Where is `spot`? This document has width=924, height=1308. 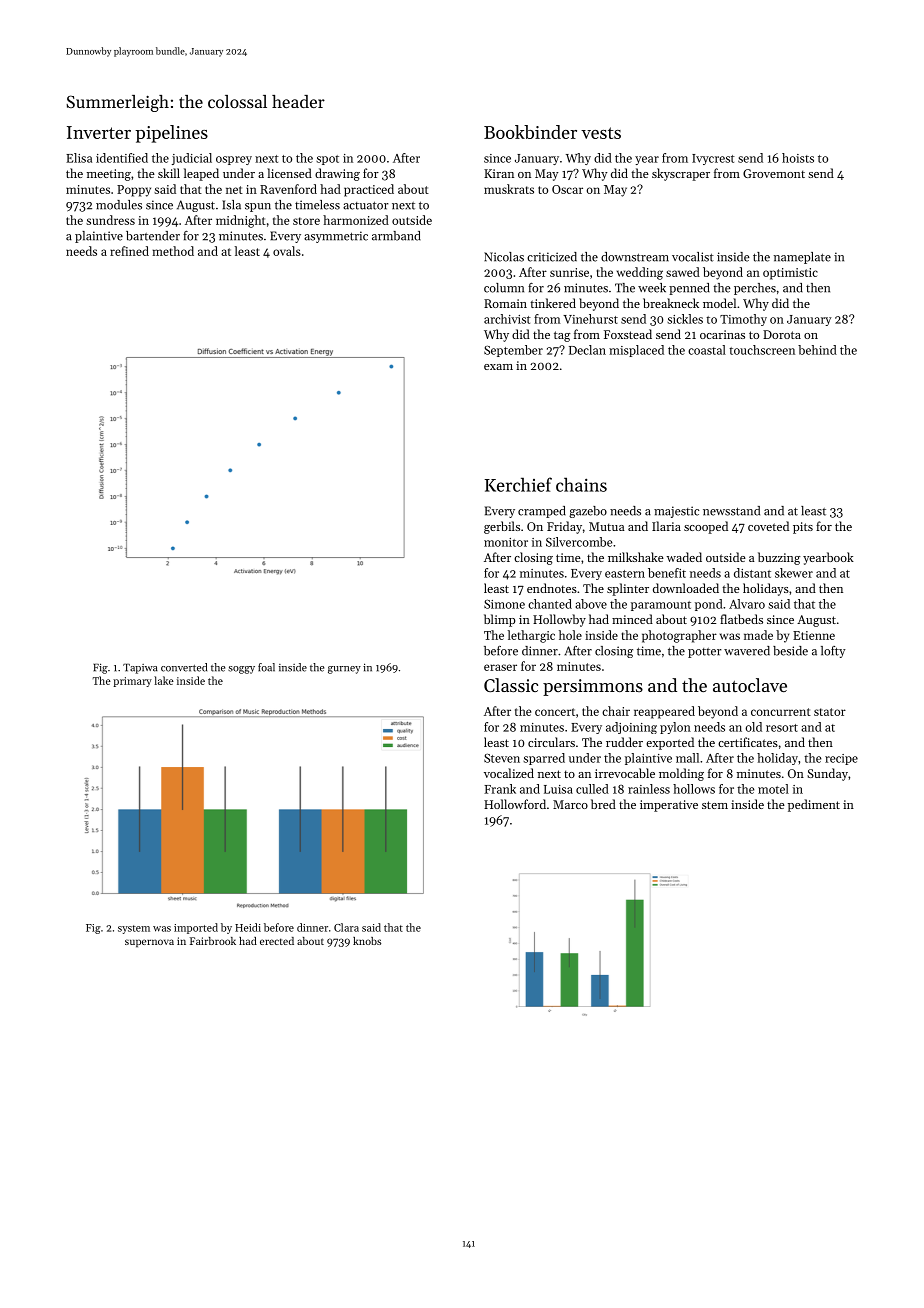
spot is located at coordinates (327, 160).
